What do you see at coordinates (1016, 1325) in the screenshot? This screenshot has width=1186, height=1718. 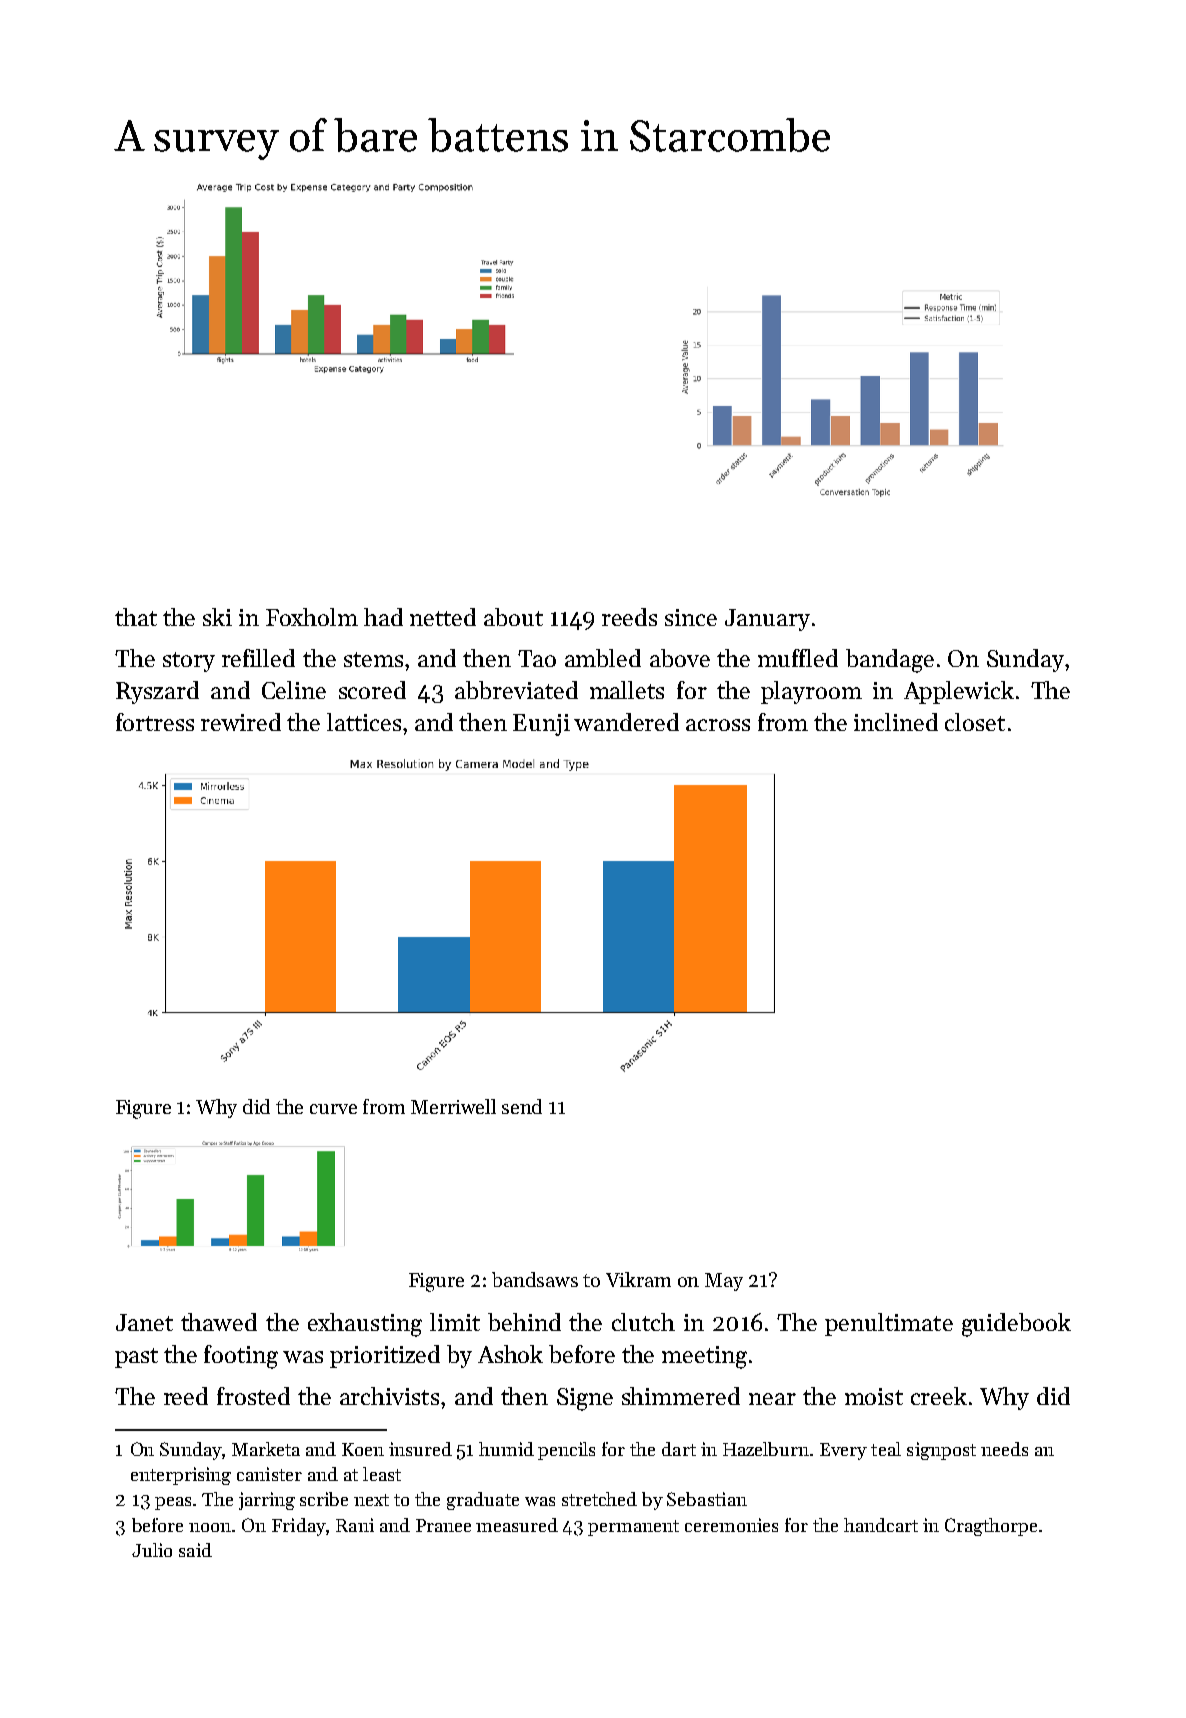 I see `guidebook` at bounding box center [1016, 1325].
